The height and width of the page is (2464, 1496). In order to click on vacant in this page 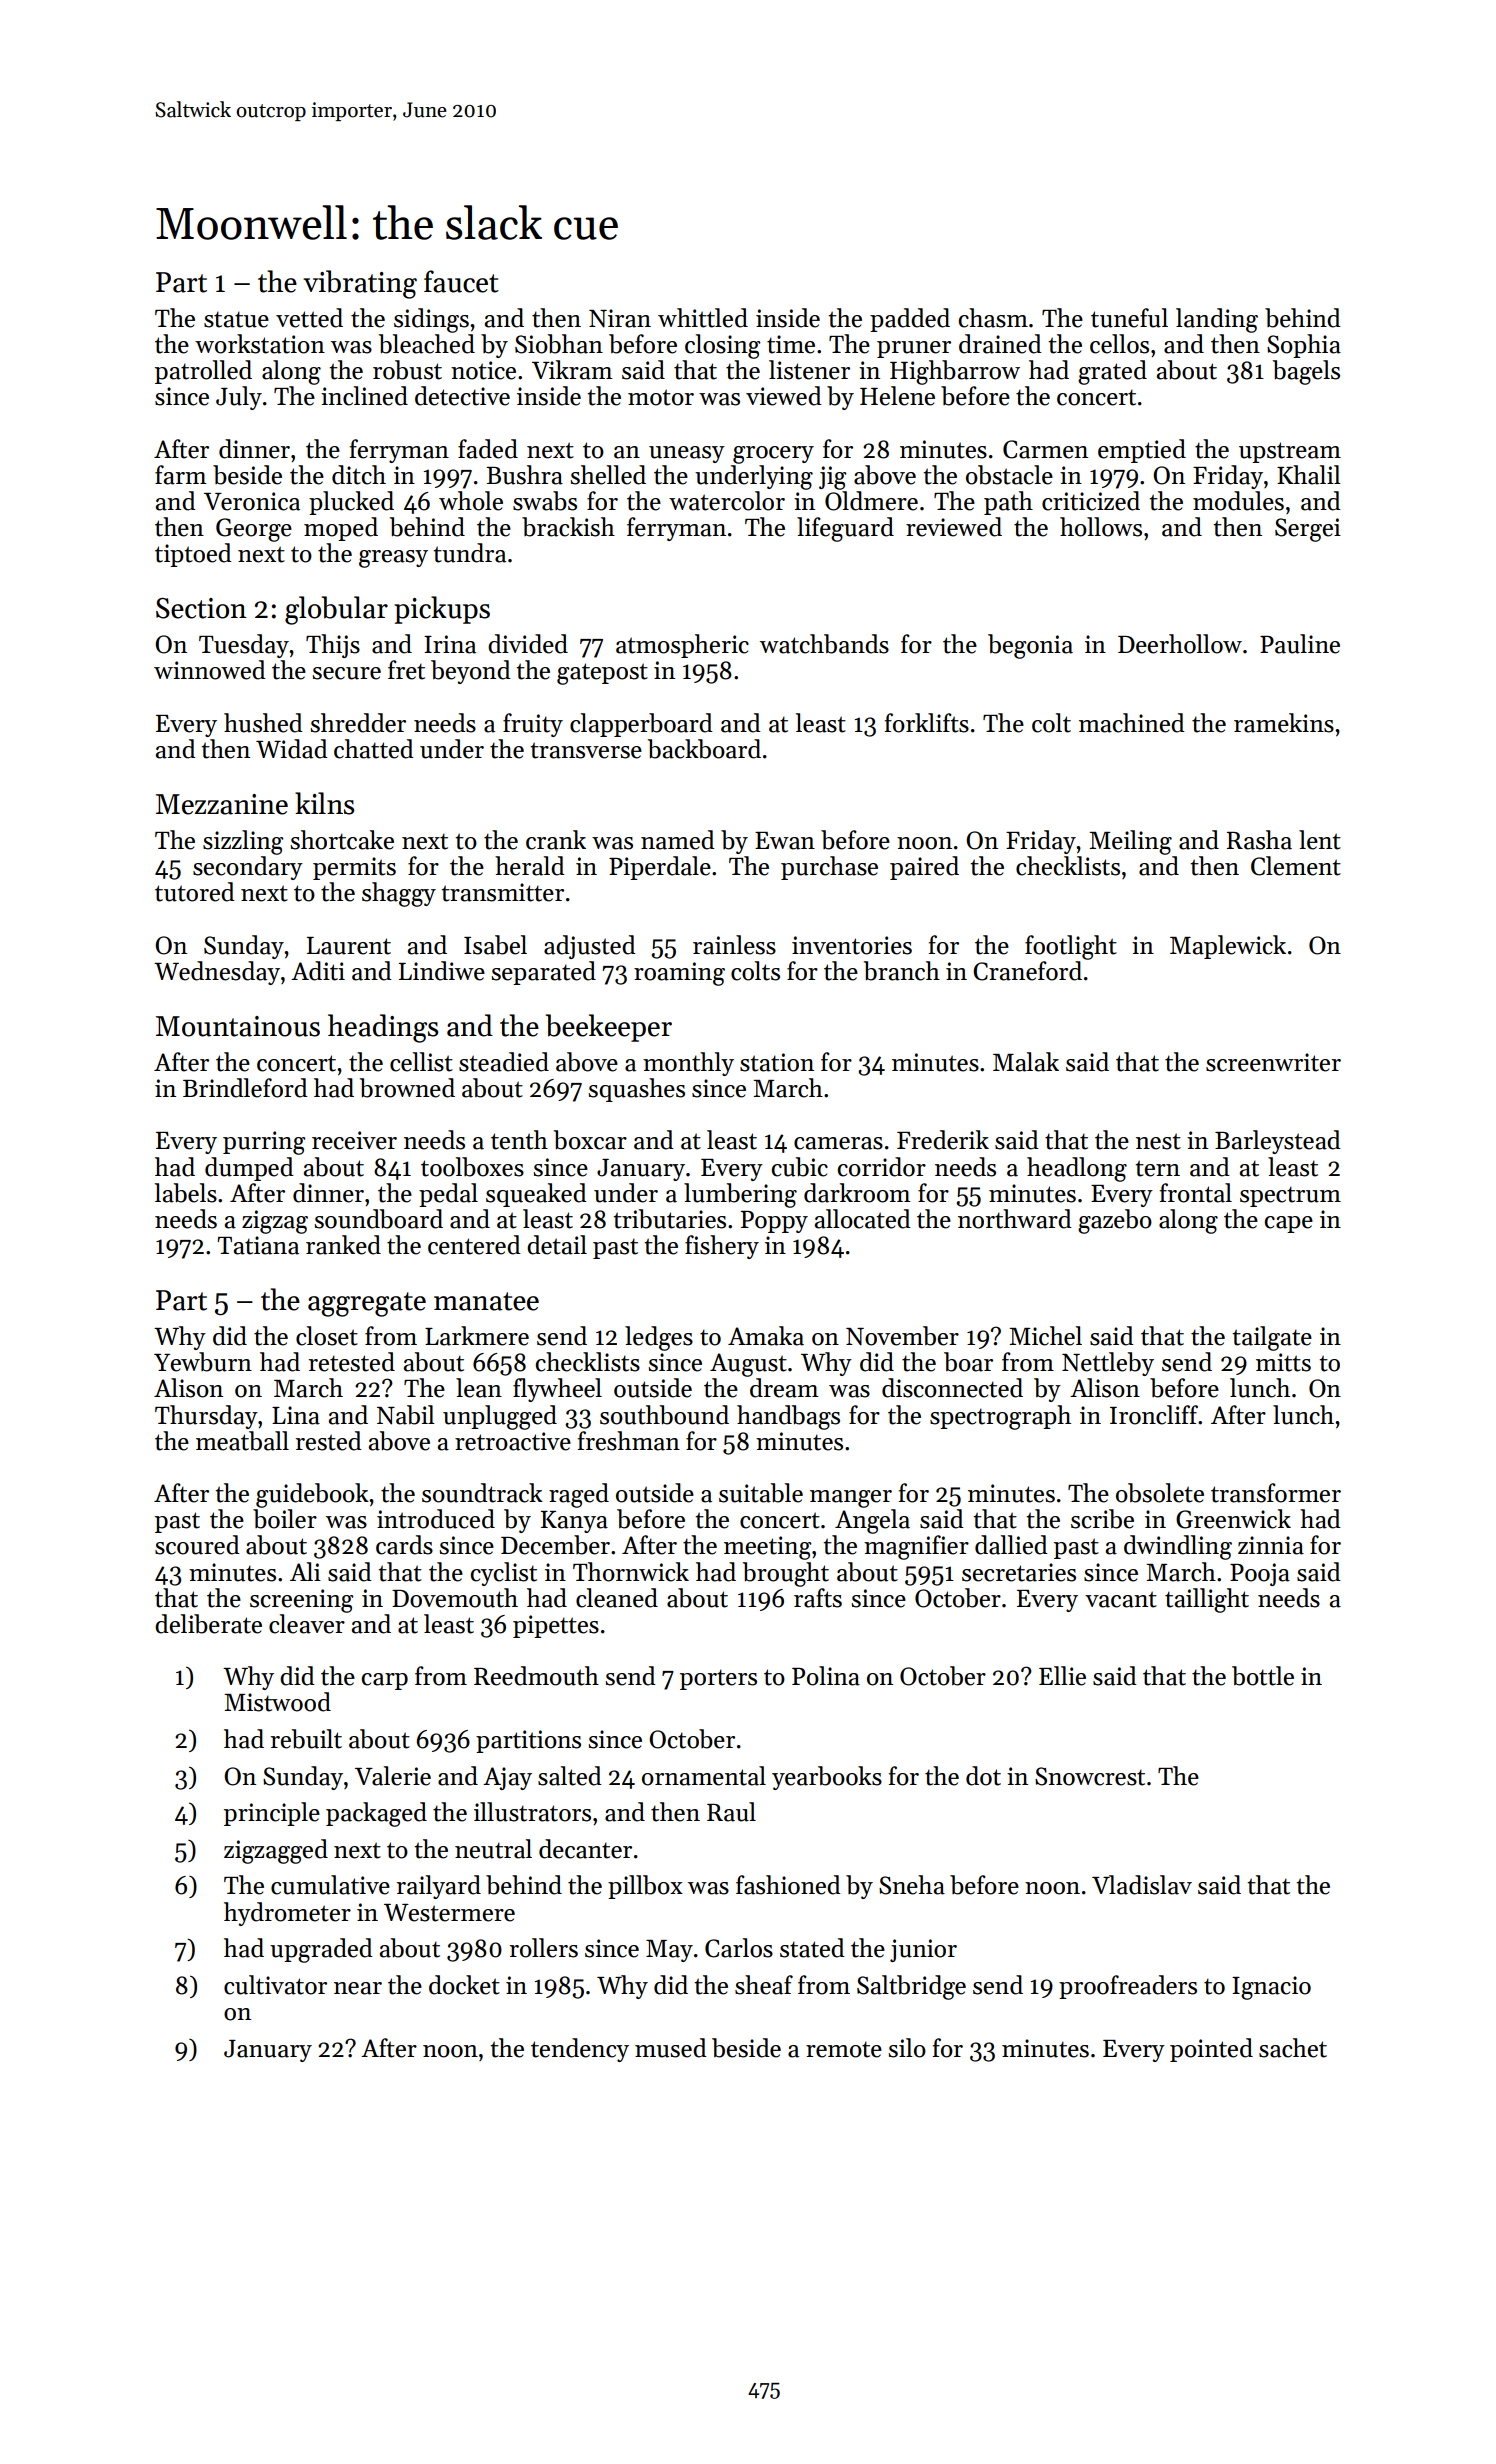, I will do `click(1121, 1599)`.
